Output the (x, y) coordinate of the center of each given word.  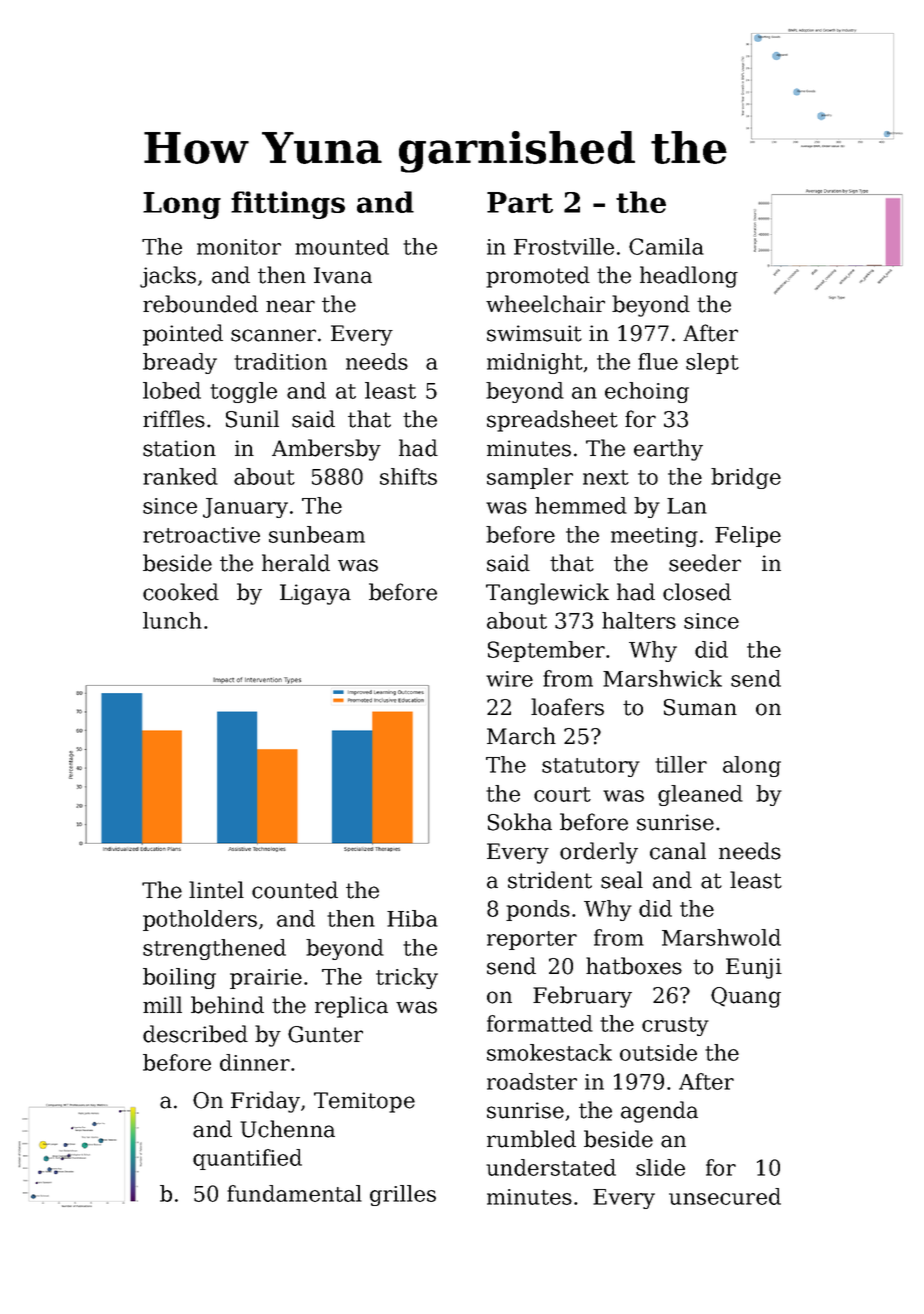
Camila (666, 246)
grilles (403, 1195)
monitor (239, 247)
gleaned (700, 795)
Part (520, 202)
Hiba (412, 918)
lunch (172, 620)
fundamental (294, 1193)
